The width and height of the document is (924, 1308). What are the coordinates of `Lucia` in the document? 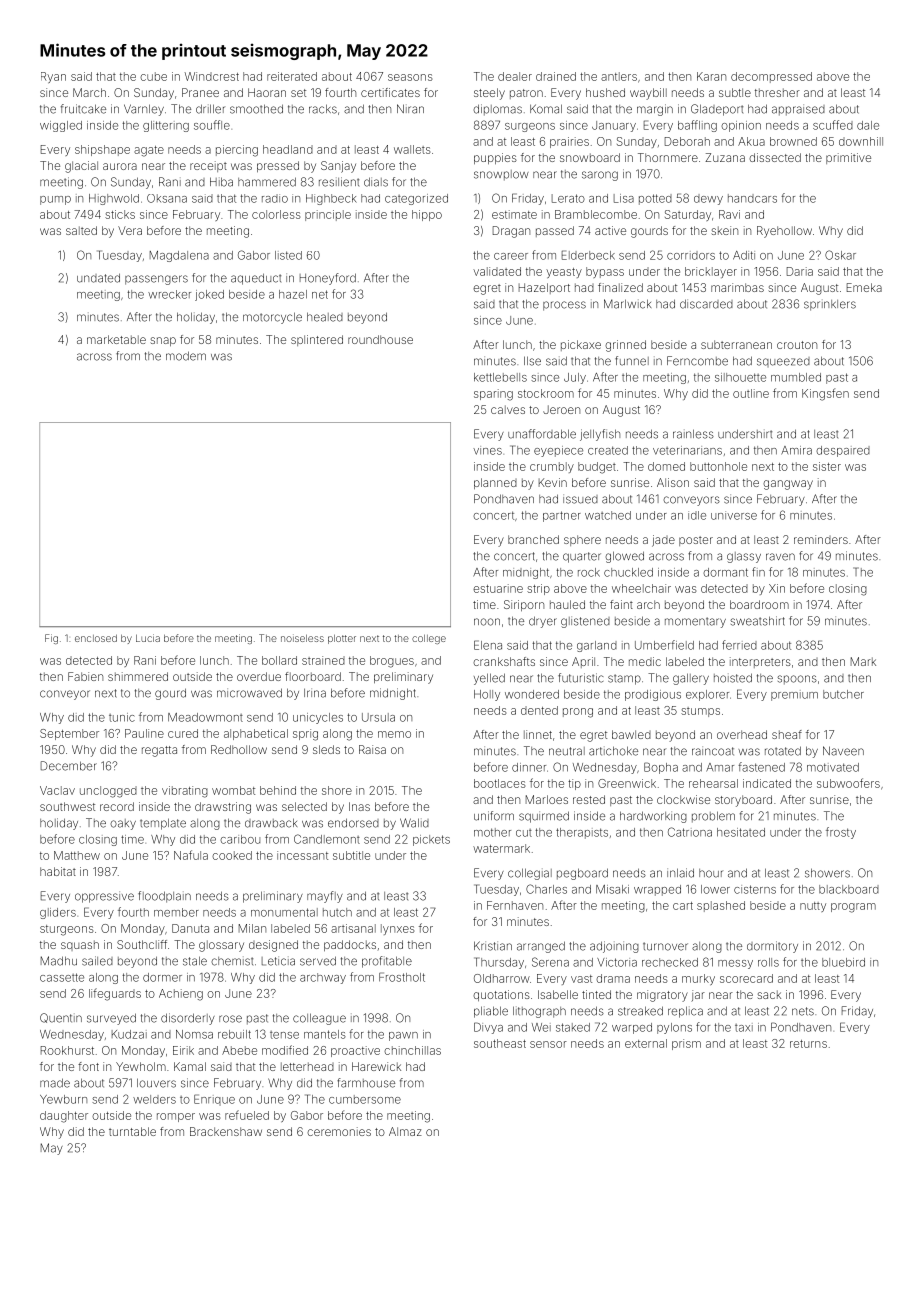 It's located at (148, 638).
